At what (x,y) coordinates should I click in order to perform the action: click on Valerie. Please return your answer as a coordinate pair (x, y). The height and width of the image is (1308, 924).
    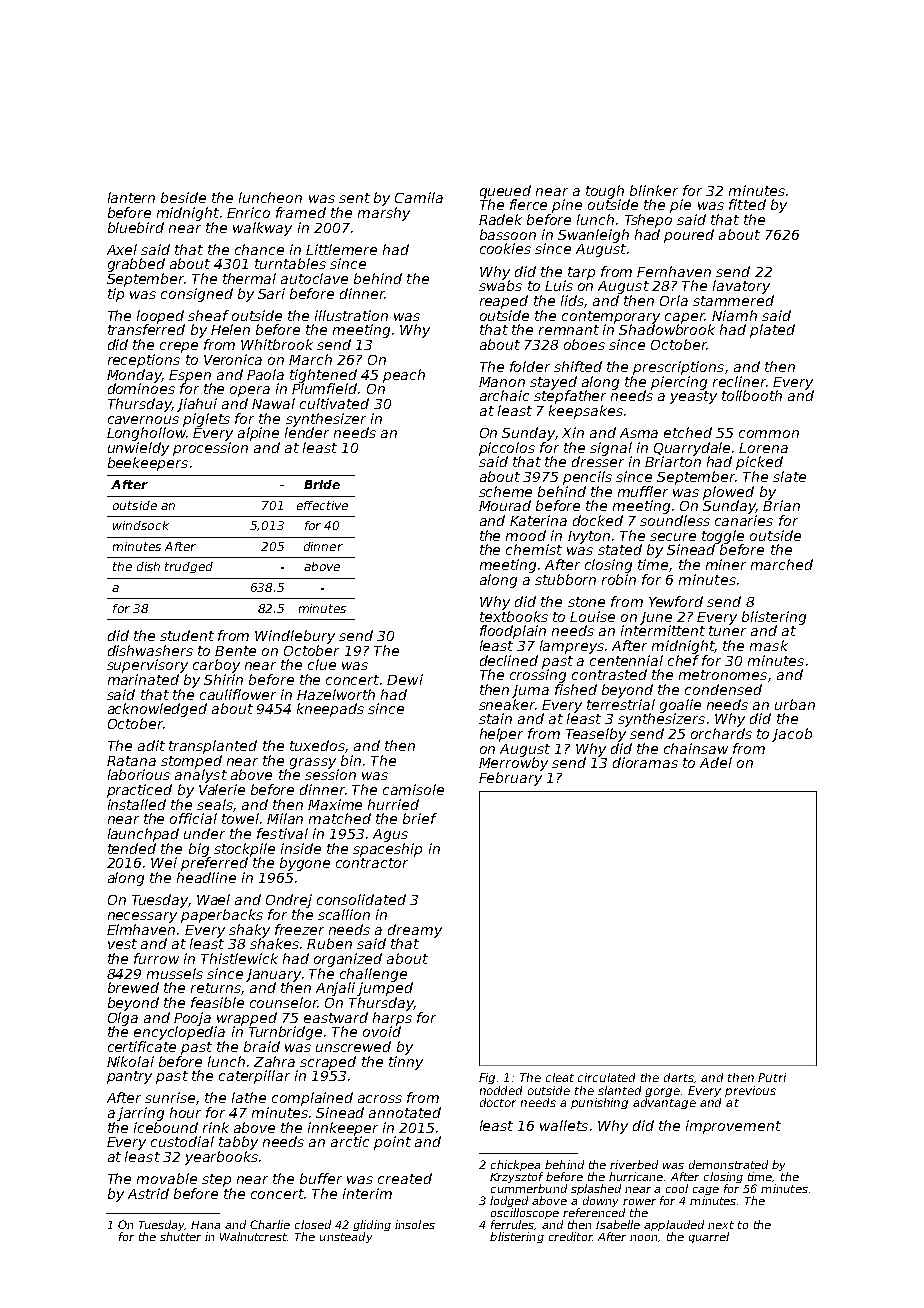
    Looking at the image, I should click on (222, 789).
